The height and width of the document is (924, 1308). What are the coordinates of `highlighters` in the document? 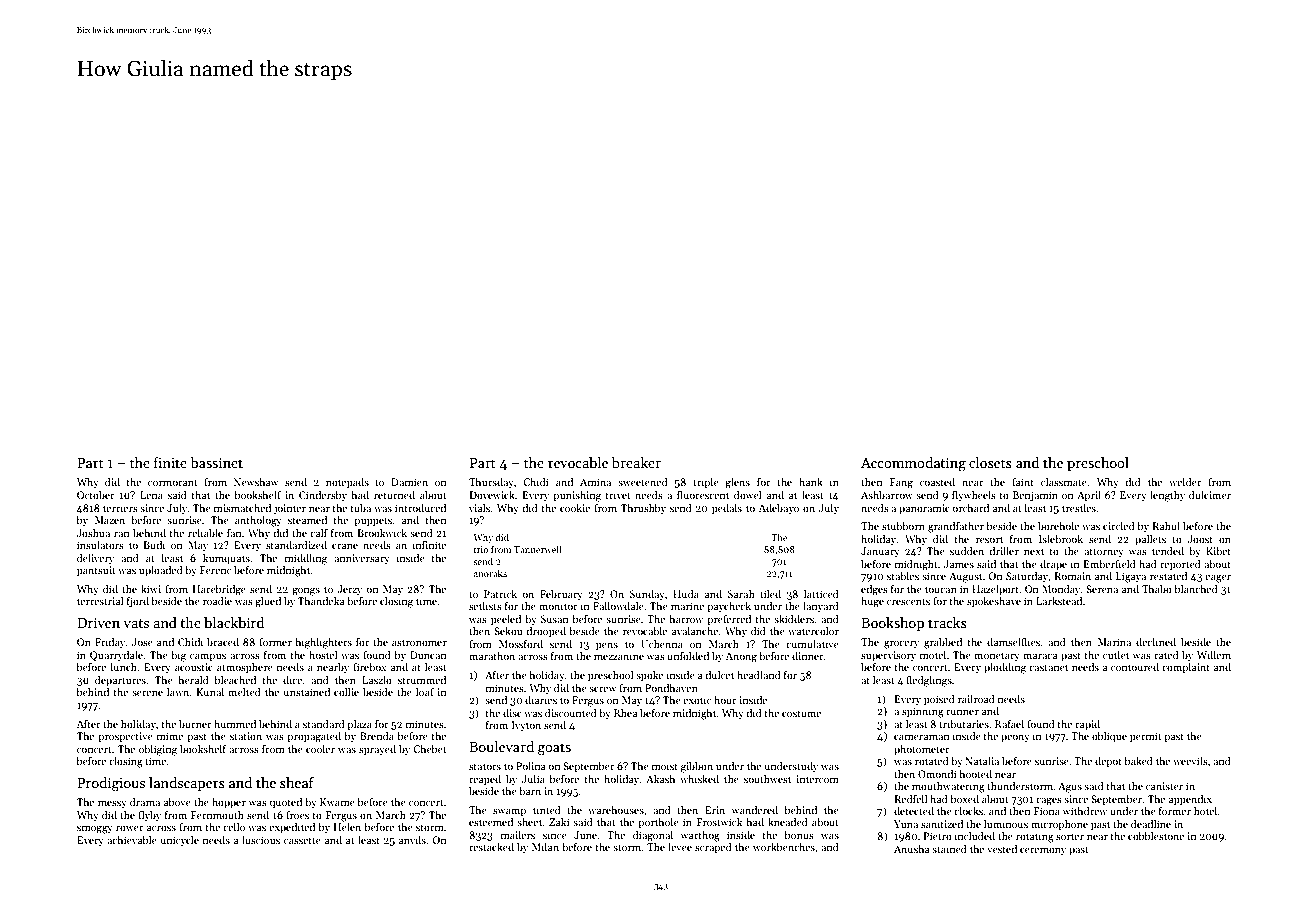 It's located at (324, 643).
